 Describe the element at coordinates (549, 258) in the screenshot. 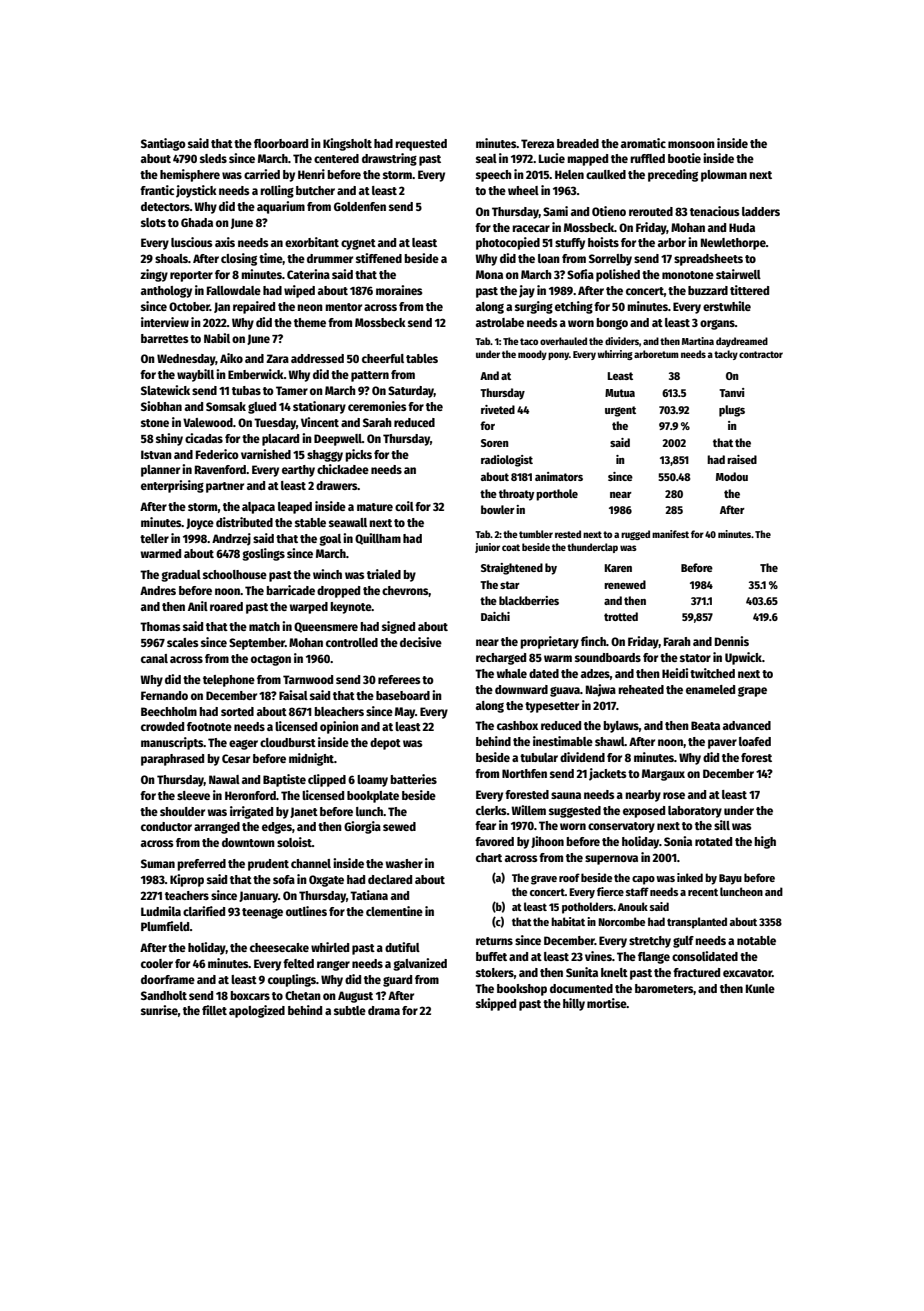

I see `loan` at that location.
